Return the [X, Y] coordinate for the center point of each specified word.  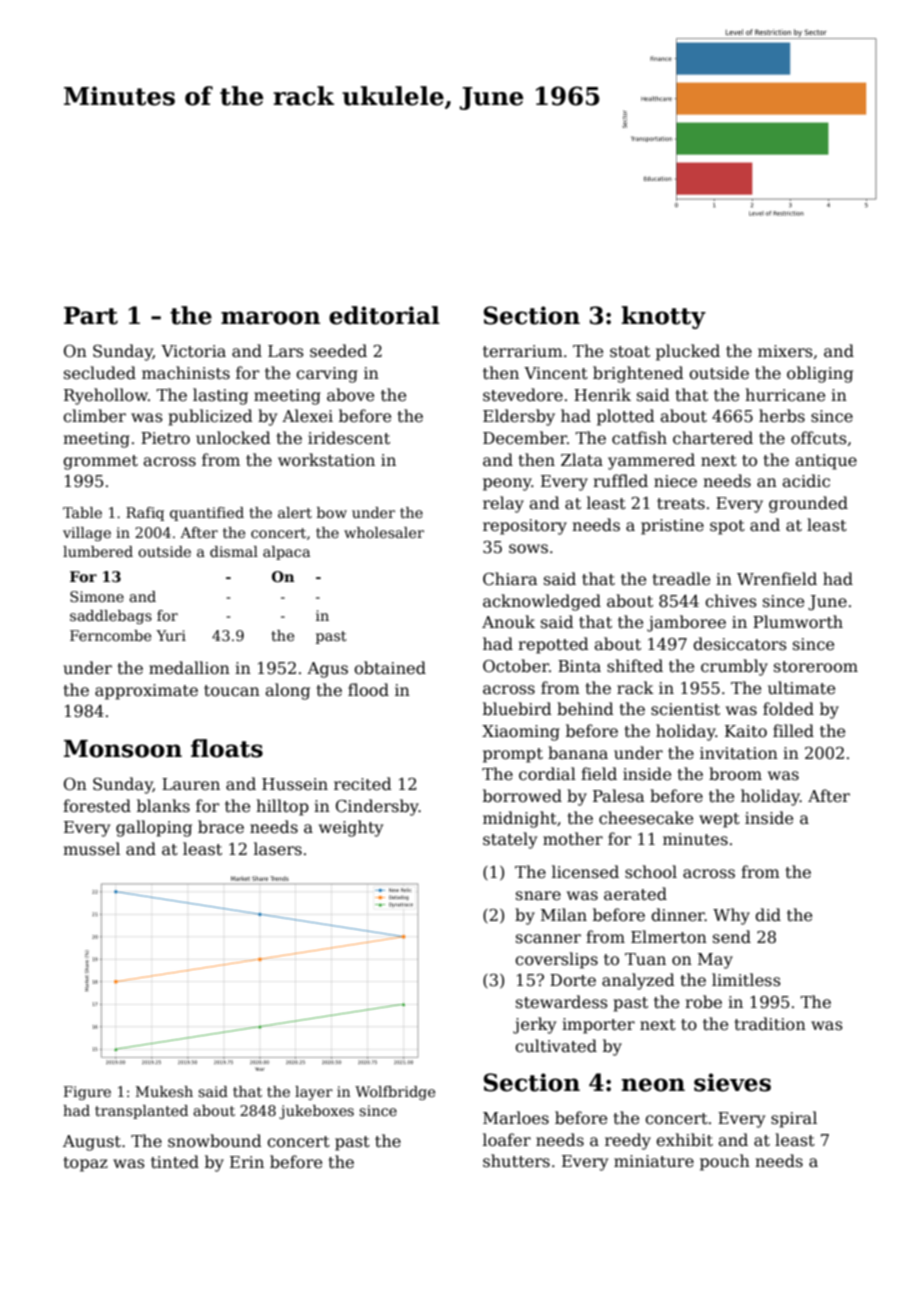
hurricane [785, 395]
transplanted [141, 1112]
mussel [91, 849]
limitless [746, 980]
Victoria [193, 351]
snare [538, 896]
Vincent [556, 373]
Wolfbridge [395, 1093]
